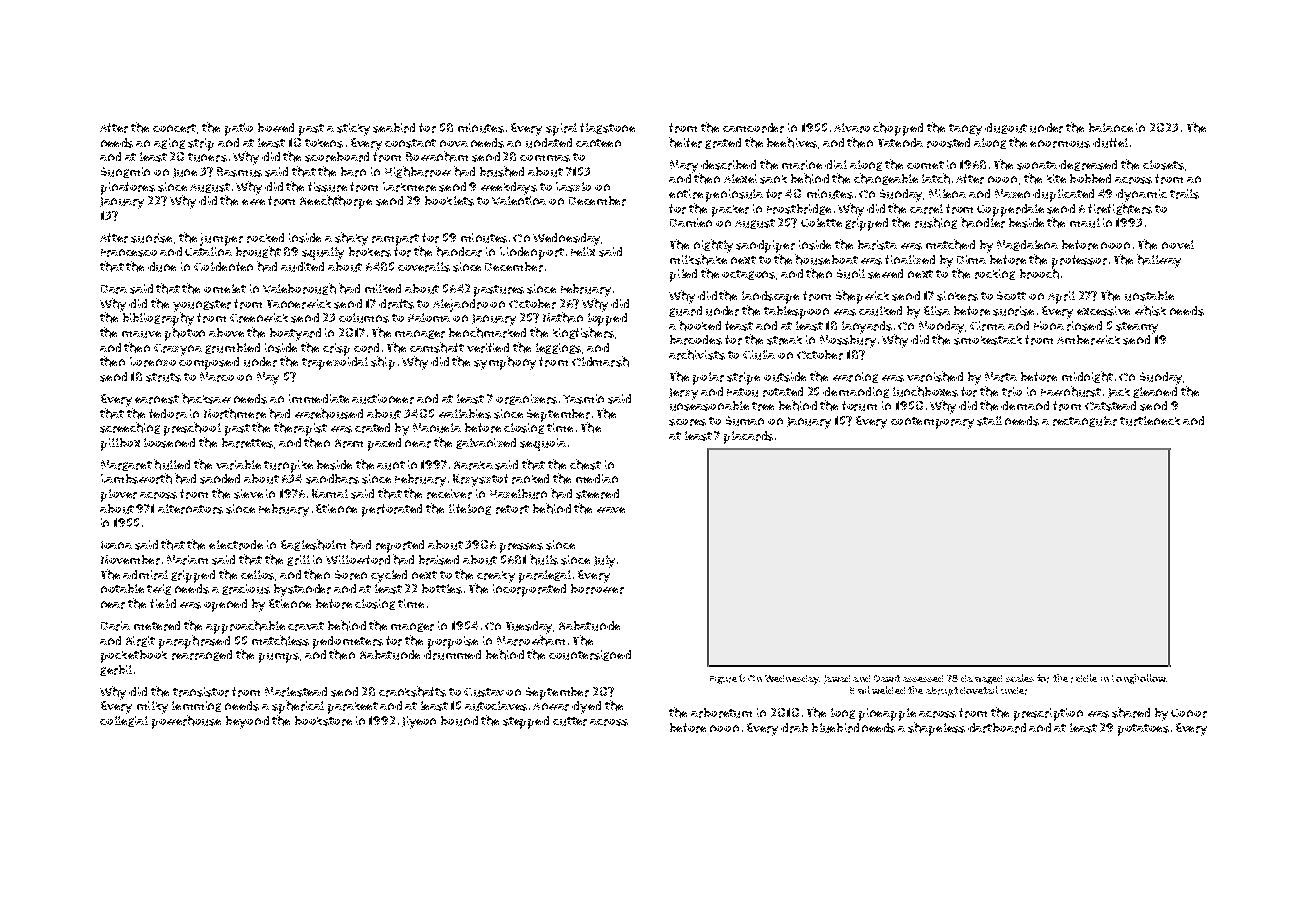  I want to click on rocked, so click(265, 238).
